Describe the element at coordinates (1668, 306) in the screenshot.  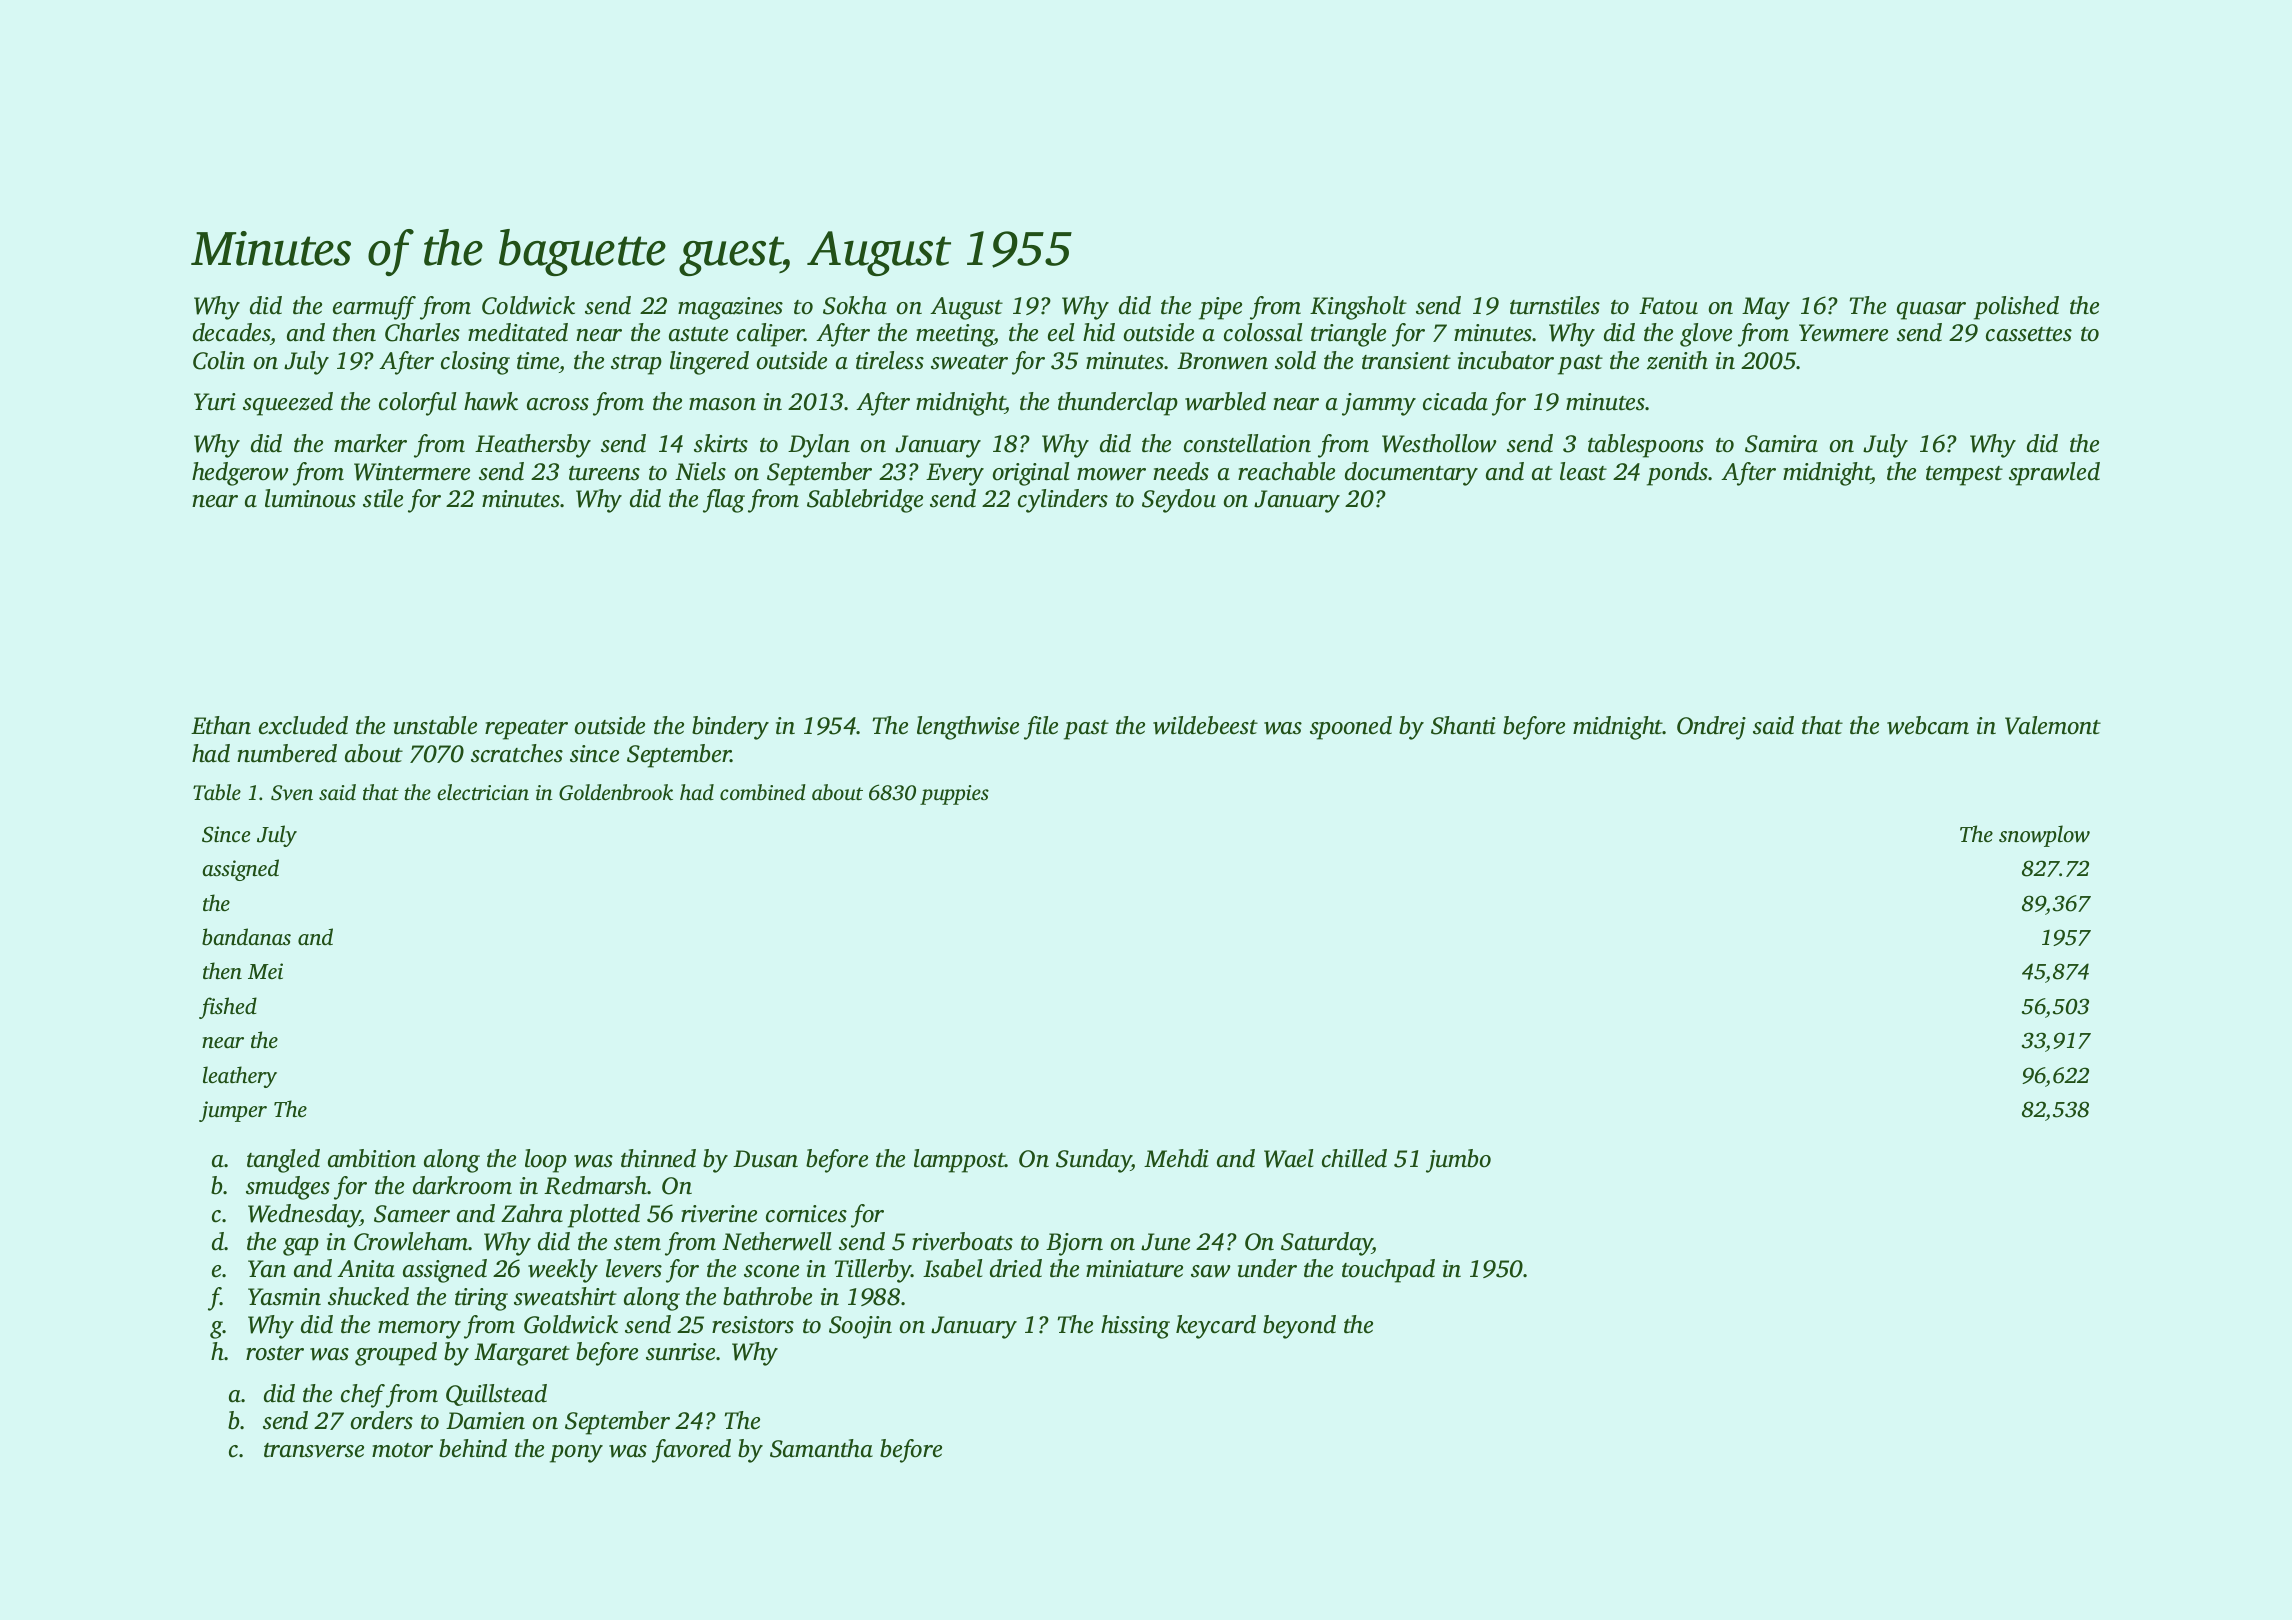
I see `Fatou` at that location.
